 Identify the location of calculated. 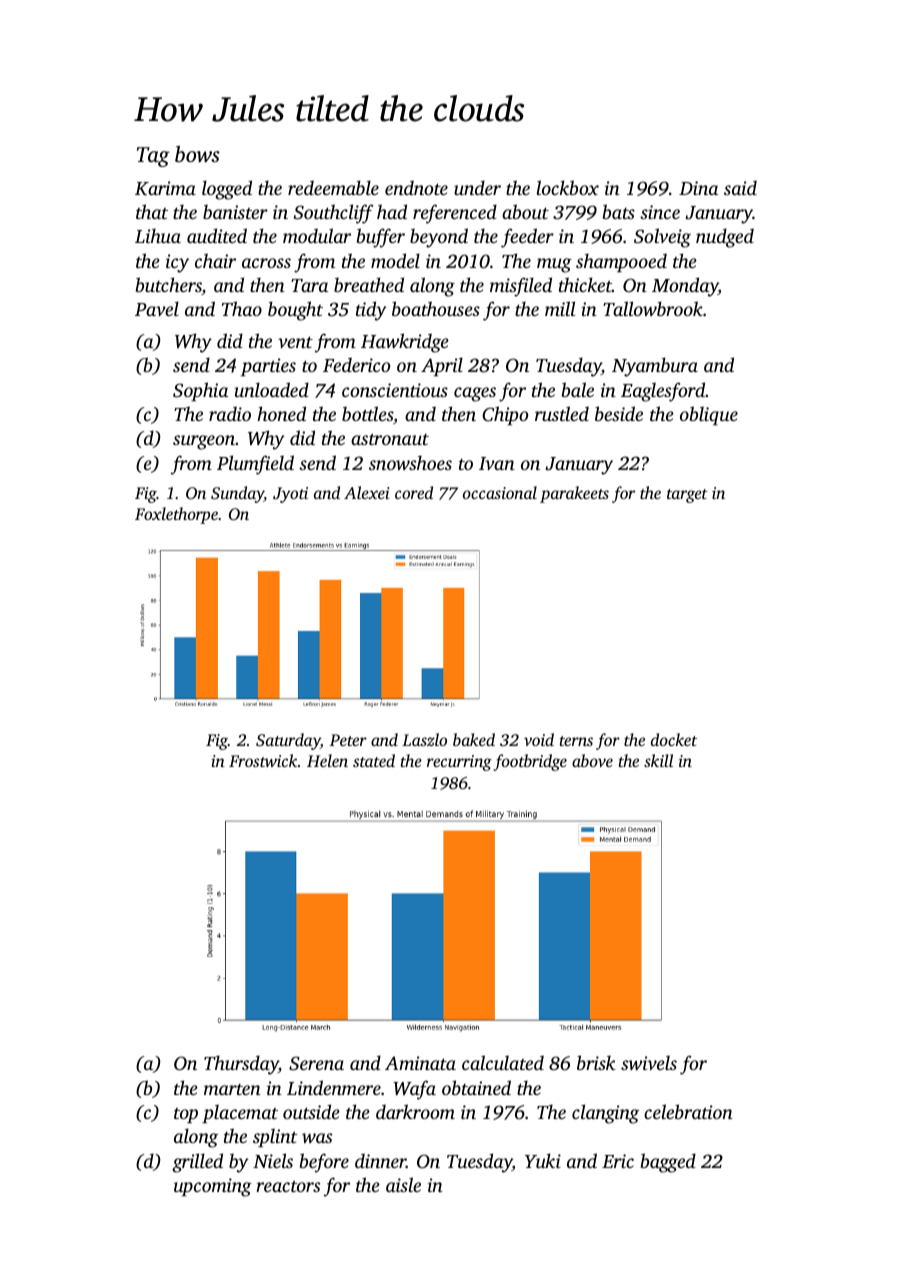
(503, 1062).
